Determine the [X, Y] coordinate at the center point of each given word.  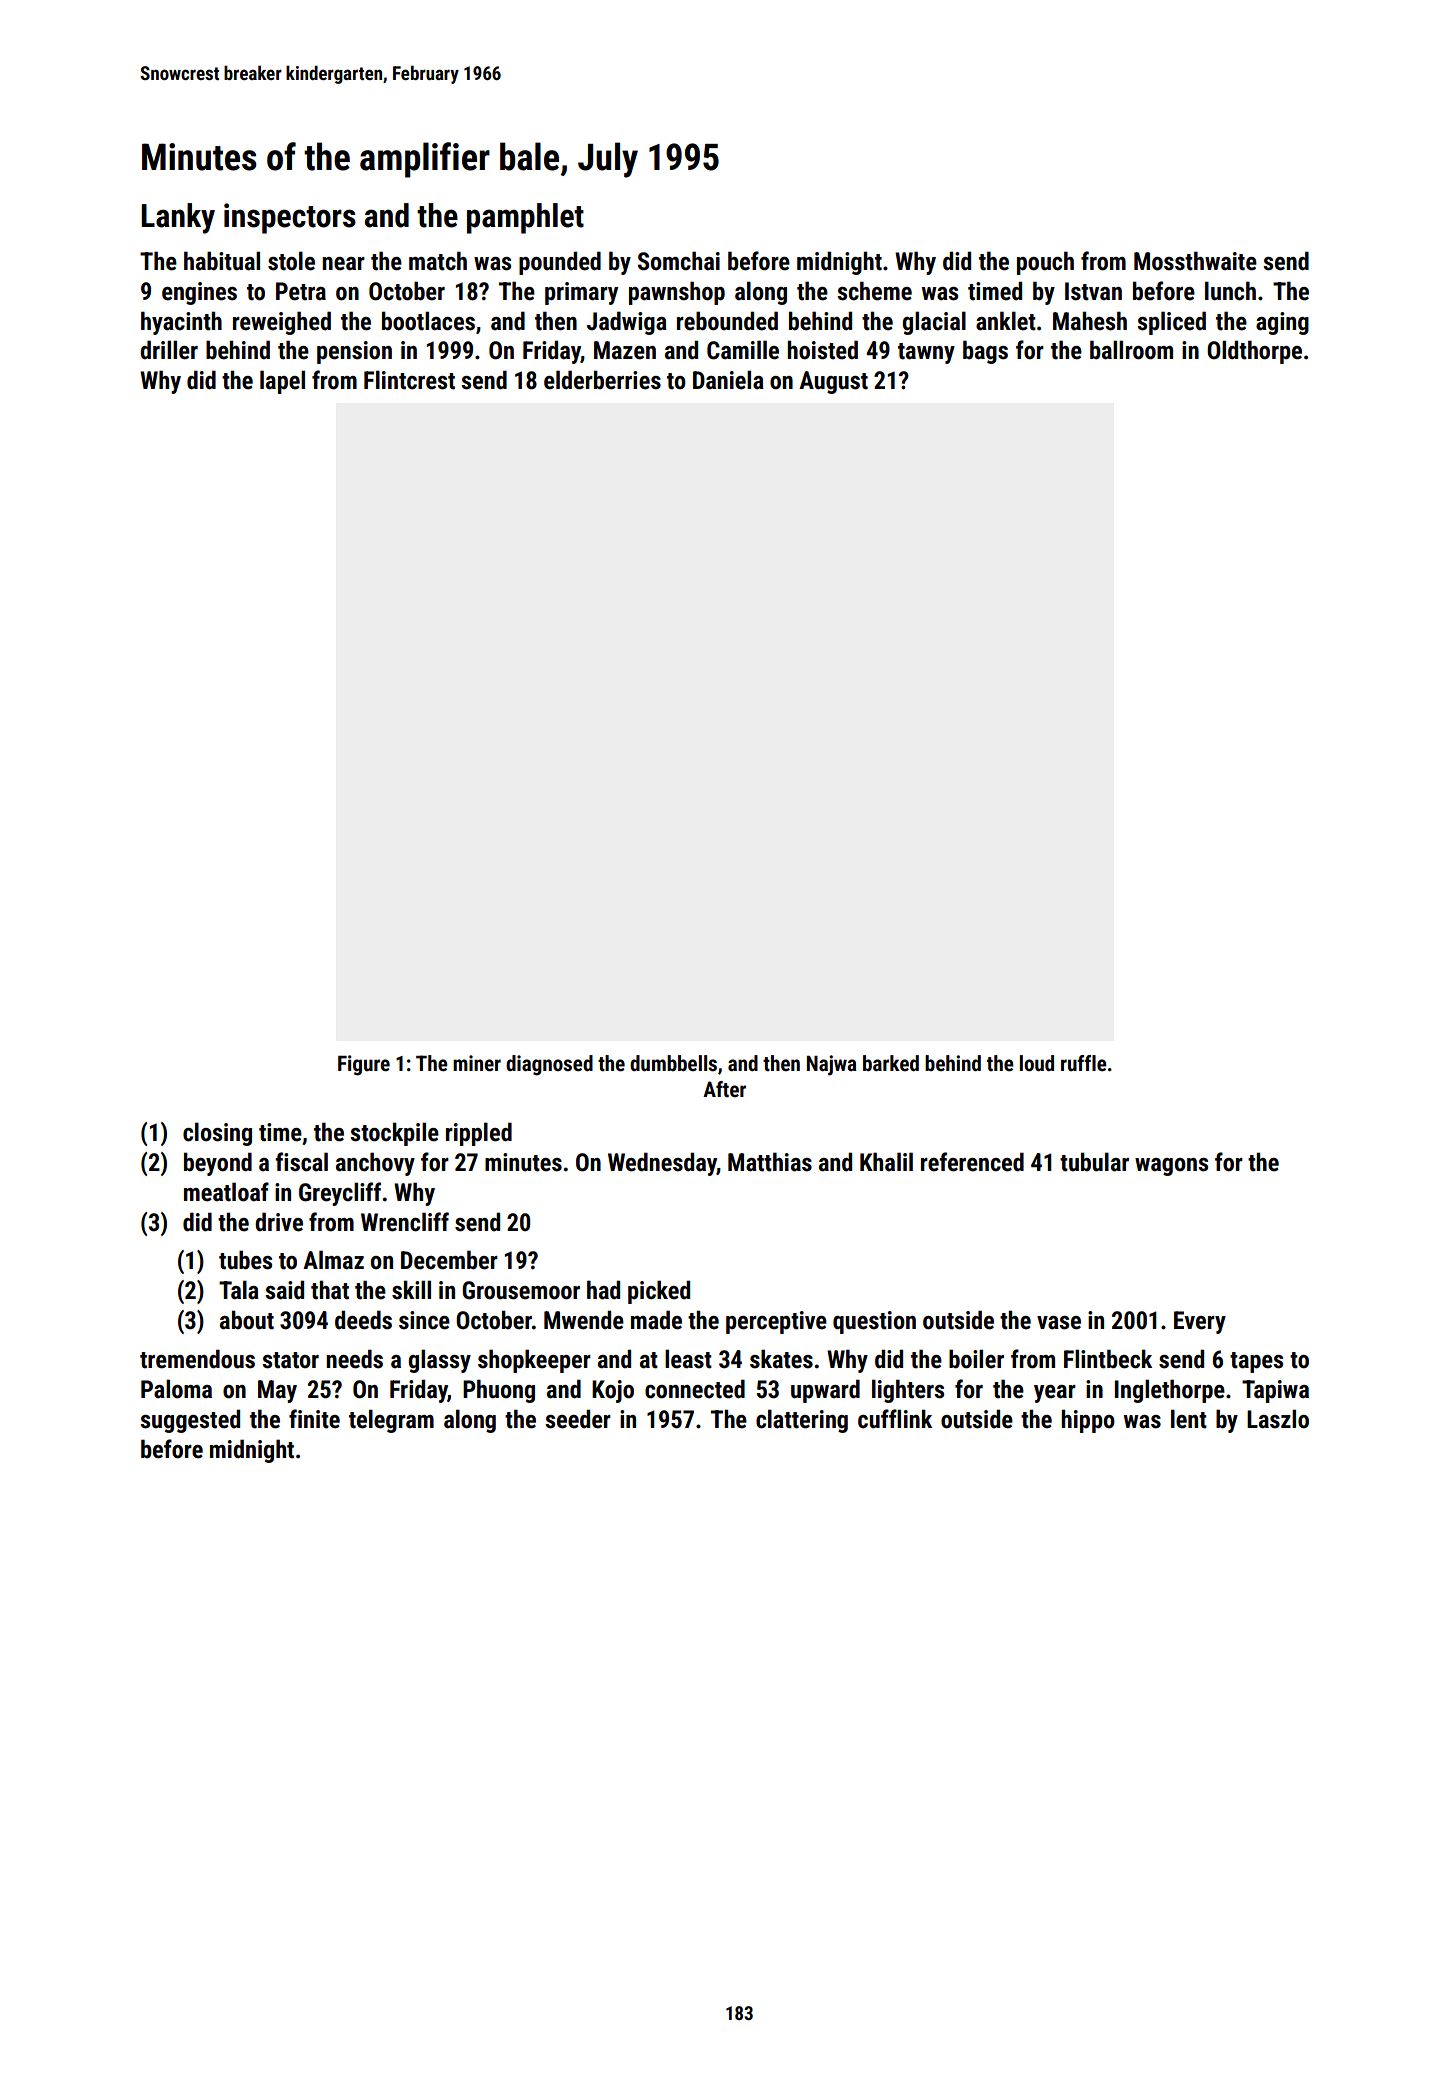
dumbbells [673, 1063]
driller [169, 350]
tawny [926, 353]
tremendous [197, 1359]
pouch [1045, 263]
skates [781, 1359]
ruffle [1084, 1063]
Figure [364, 1065]
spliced [1171, 323]
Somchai [679, 261]
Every [1200, 1322]
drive [279, 1222]
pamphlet [525, 218]
